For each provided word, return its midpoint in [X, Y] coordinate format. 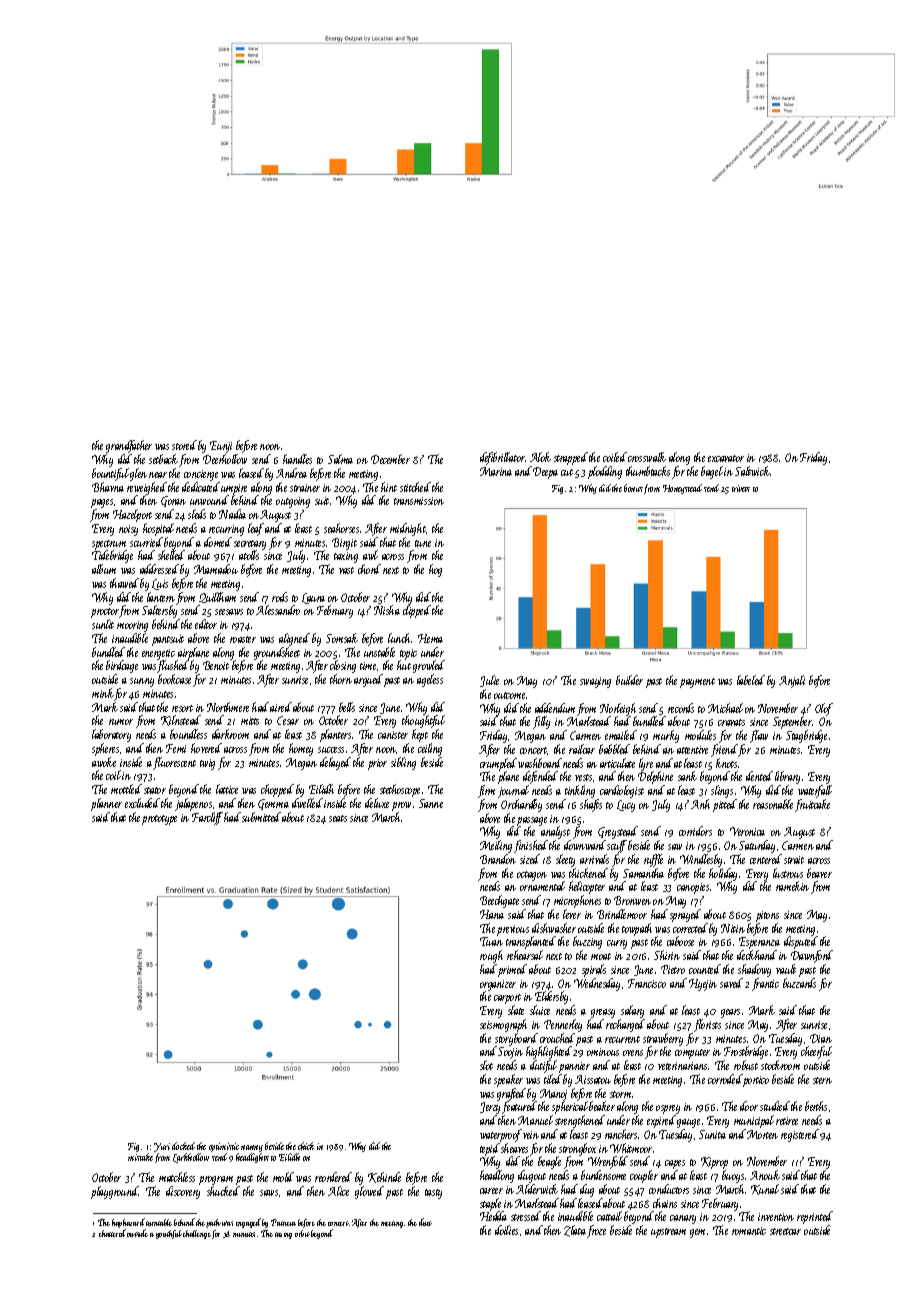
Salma [340, 459]
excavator [726, 458]
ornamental [542, 886]
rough [491, 956]
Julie [489, 681]
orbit [302, 1233]
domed [218, 542]
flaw [759, 736]
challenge [197, 1234]
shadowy [754, 970]
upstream [668, 1233]
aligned [294, 639]
